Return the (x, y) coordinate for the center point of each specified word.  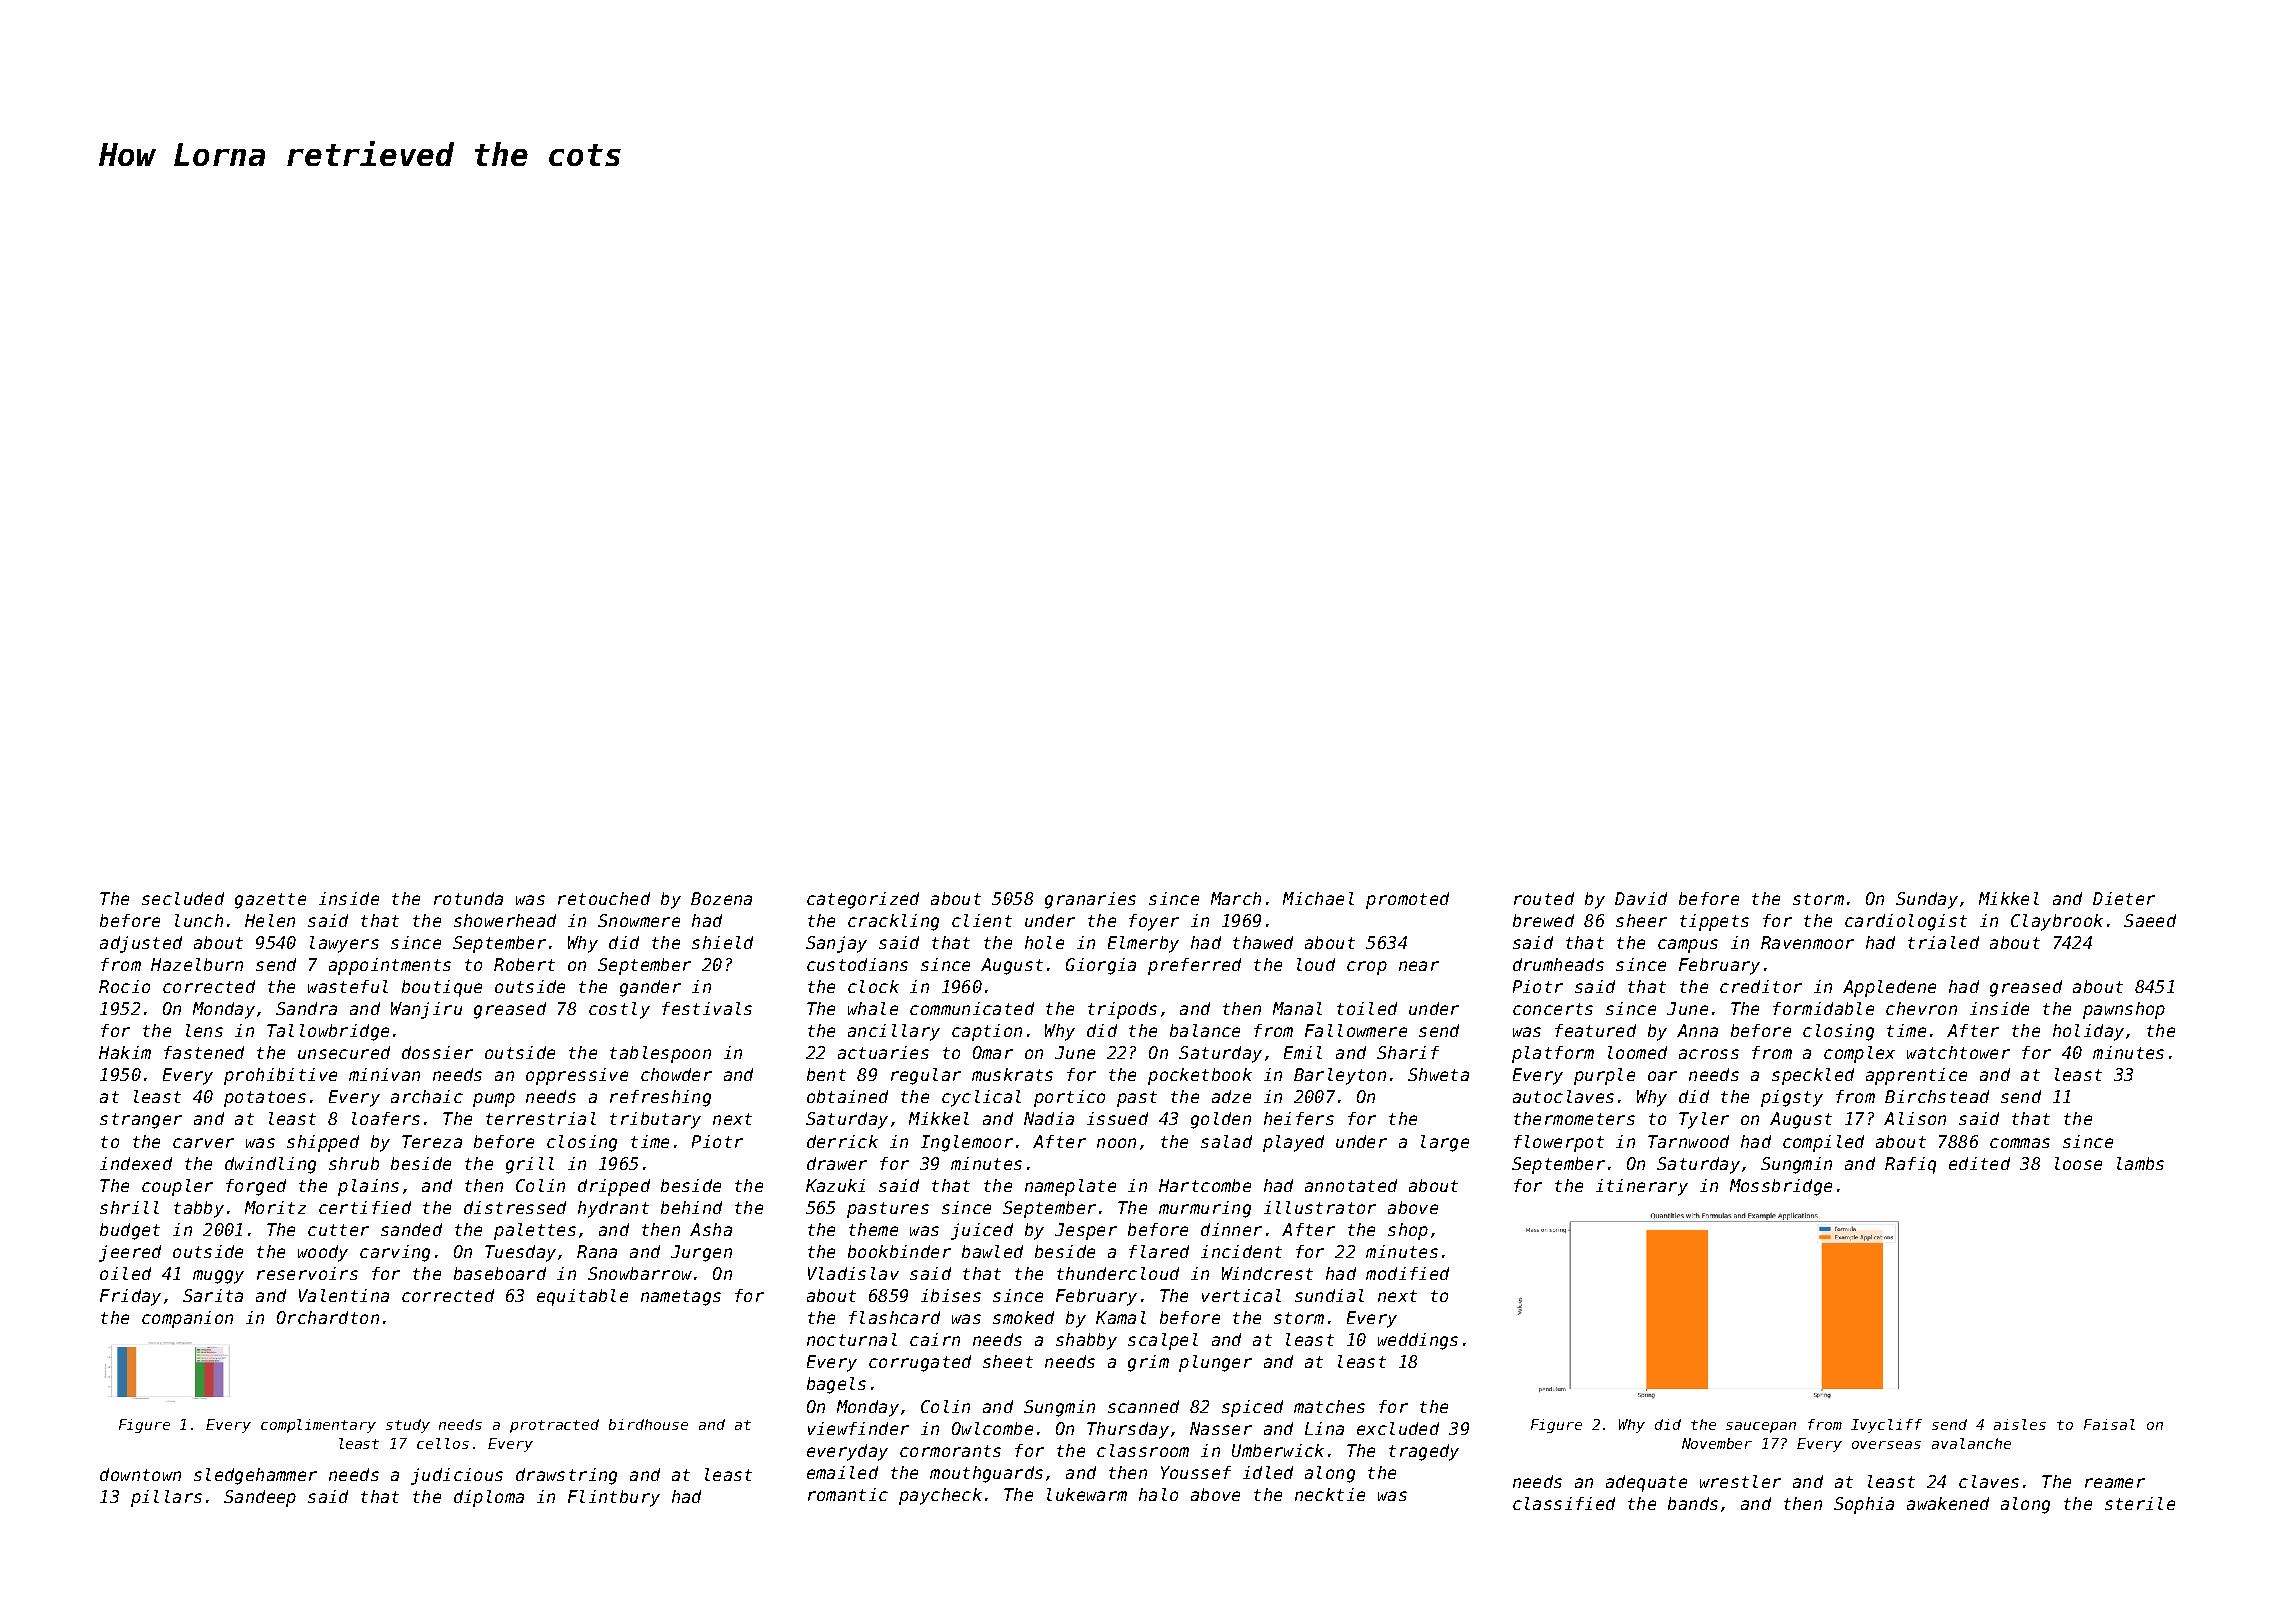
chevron (1921, 1008)
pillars (166, 1498)
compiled (1823, 1143)
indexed (136, 1163)
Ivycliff (1886, 1426)
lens (204, 1030)
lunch (199, 920)
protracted (554, 1426)
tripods (1122, 1010)
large (1445, 1143)
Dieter (2124, 898)
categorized (863, 900)
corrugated (920, 1363)
